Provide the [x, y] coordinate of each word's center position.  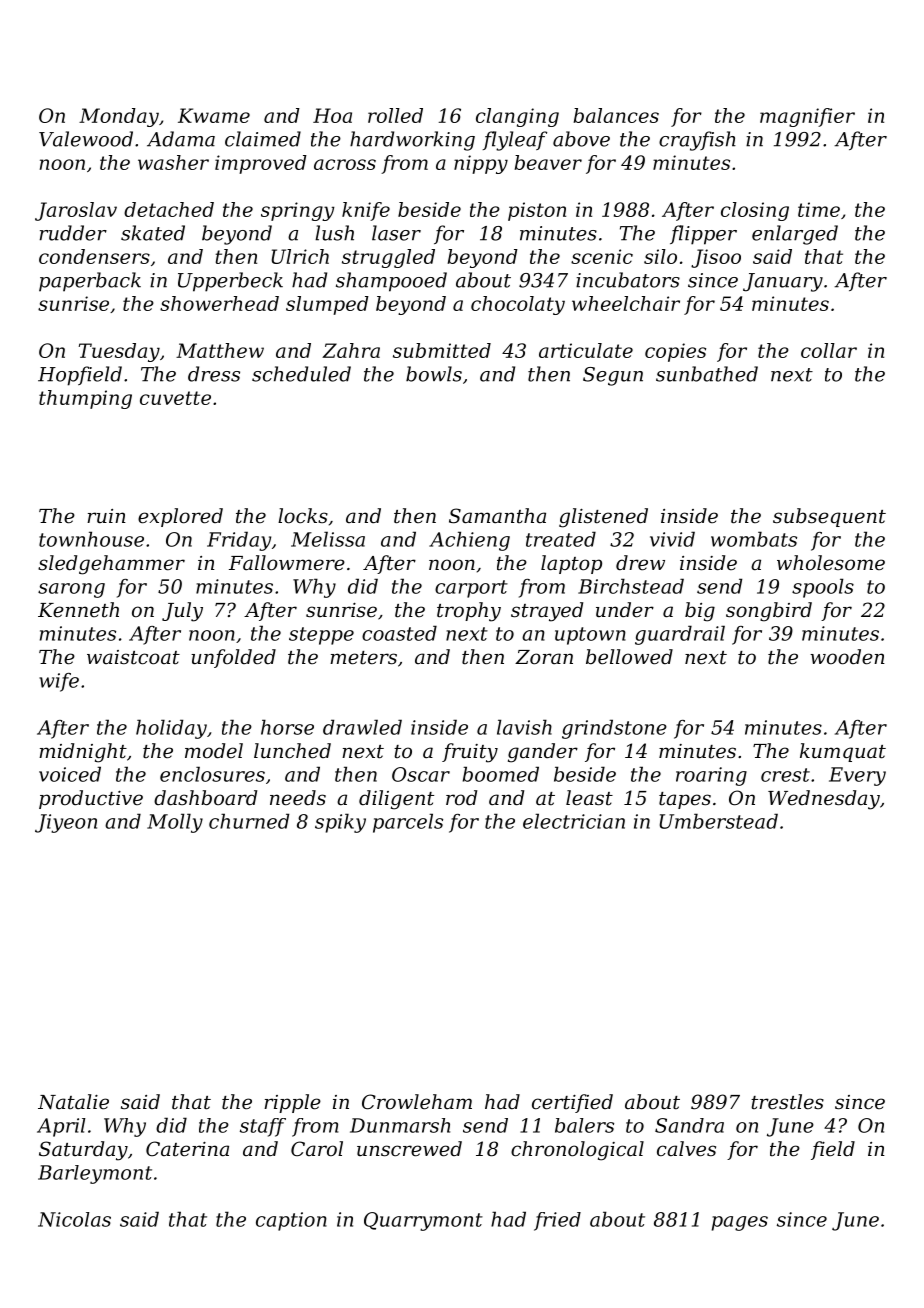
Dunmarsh [400, 1125]
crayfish [697, 141]
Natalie [73, 1102]
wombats [754, 539]
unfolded [233, 658]
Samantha [497, 516]
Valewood [86, 139]
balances [616, 115]
